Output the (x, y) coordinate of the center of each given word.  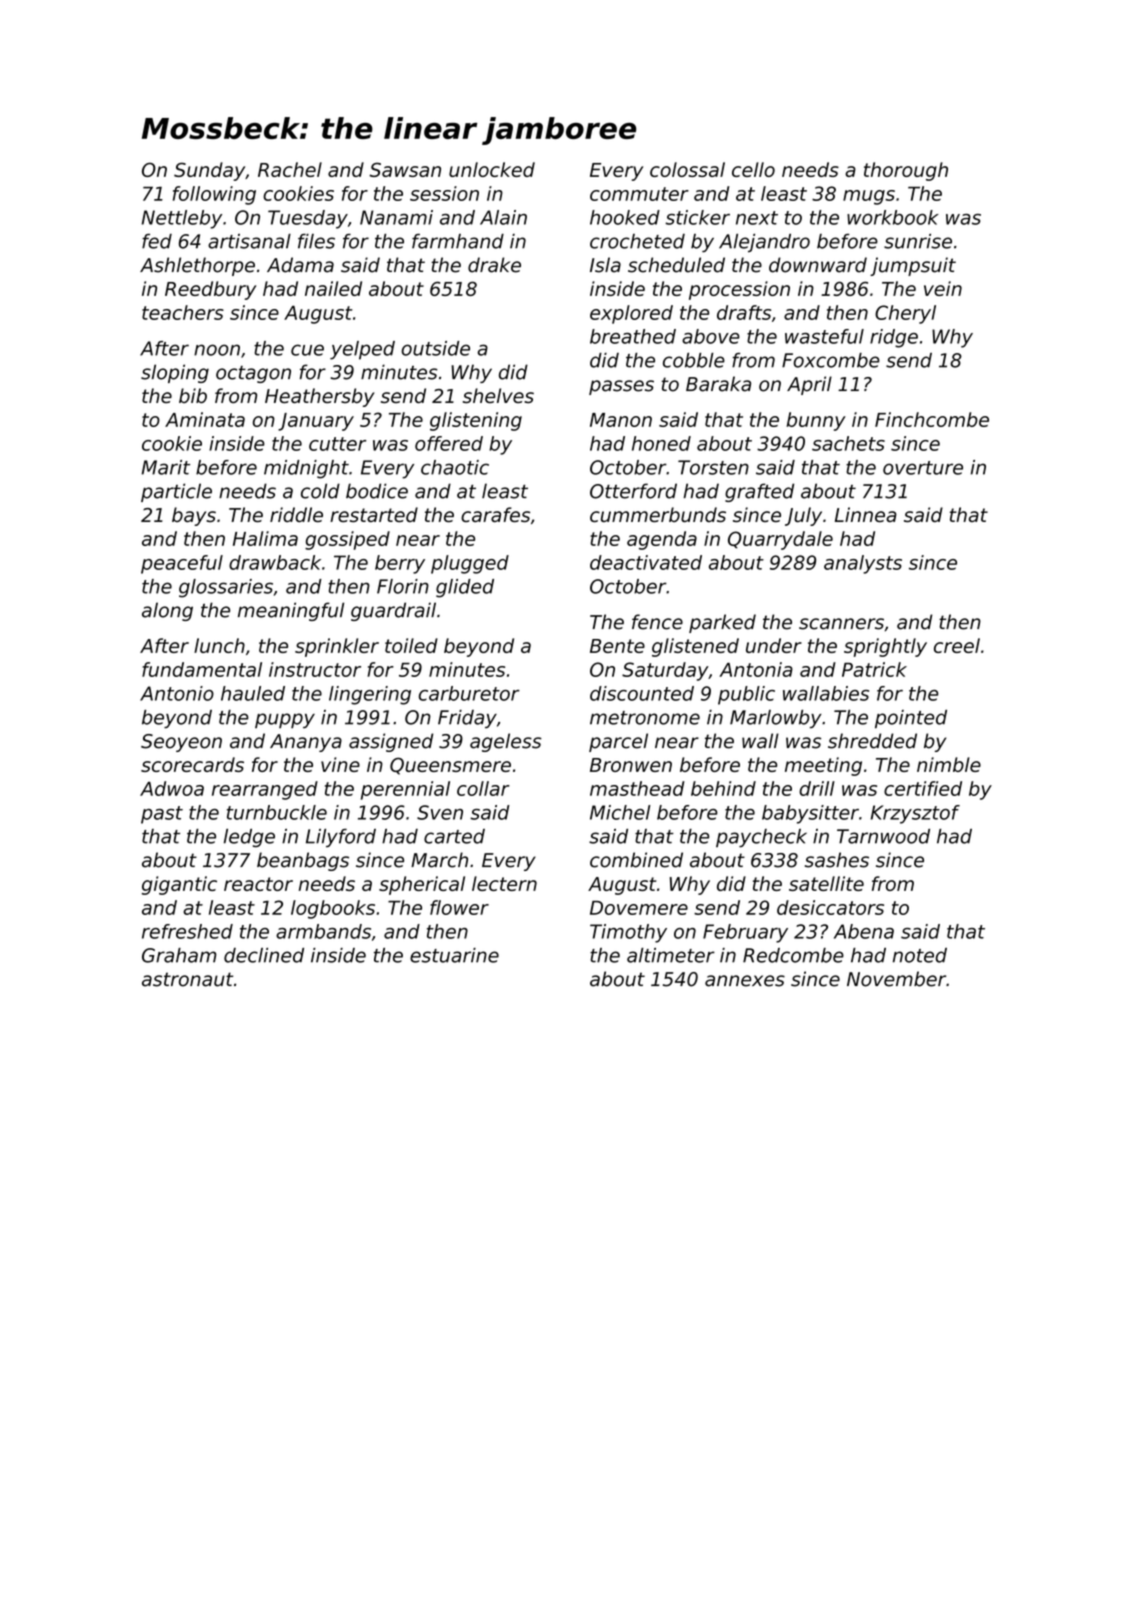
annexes (745, 981)
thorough (906, 171)
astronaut (187, 979)
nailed (333, 288)
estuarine (454, 955)
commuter (639, 194)
